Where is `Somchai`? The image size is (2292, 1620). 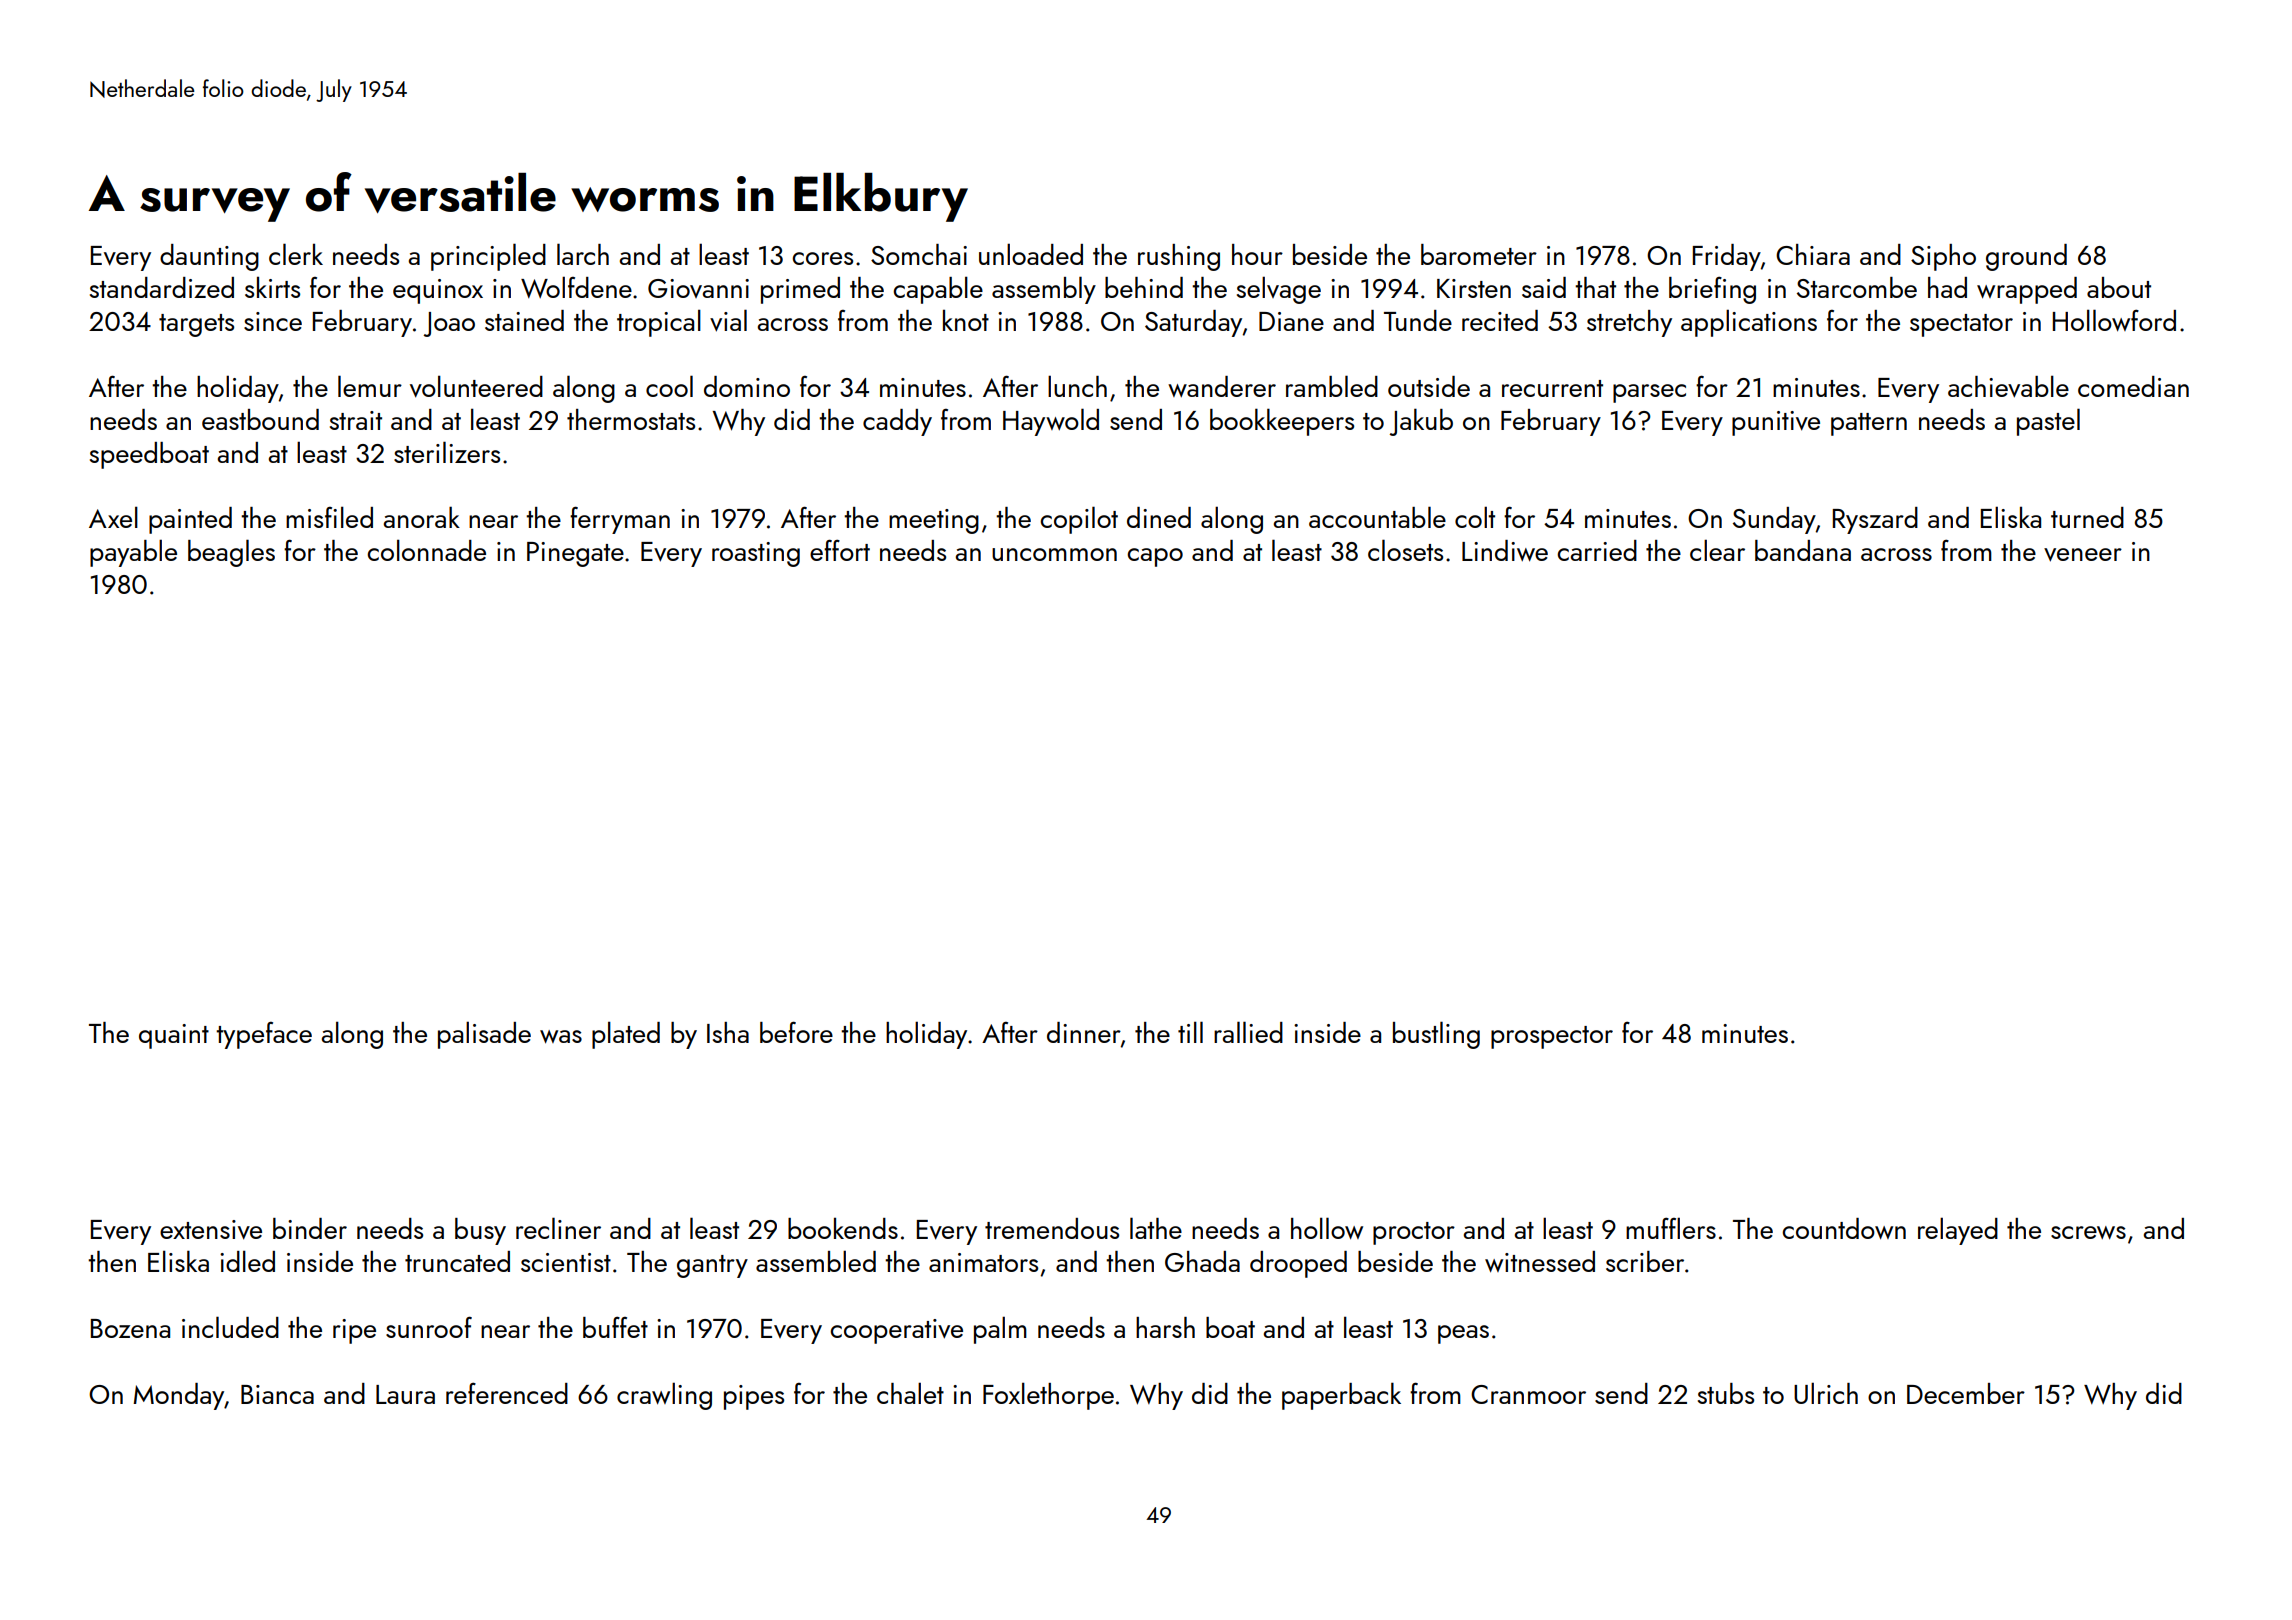 Somchai is located at coordinates (919, 254).
